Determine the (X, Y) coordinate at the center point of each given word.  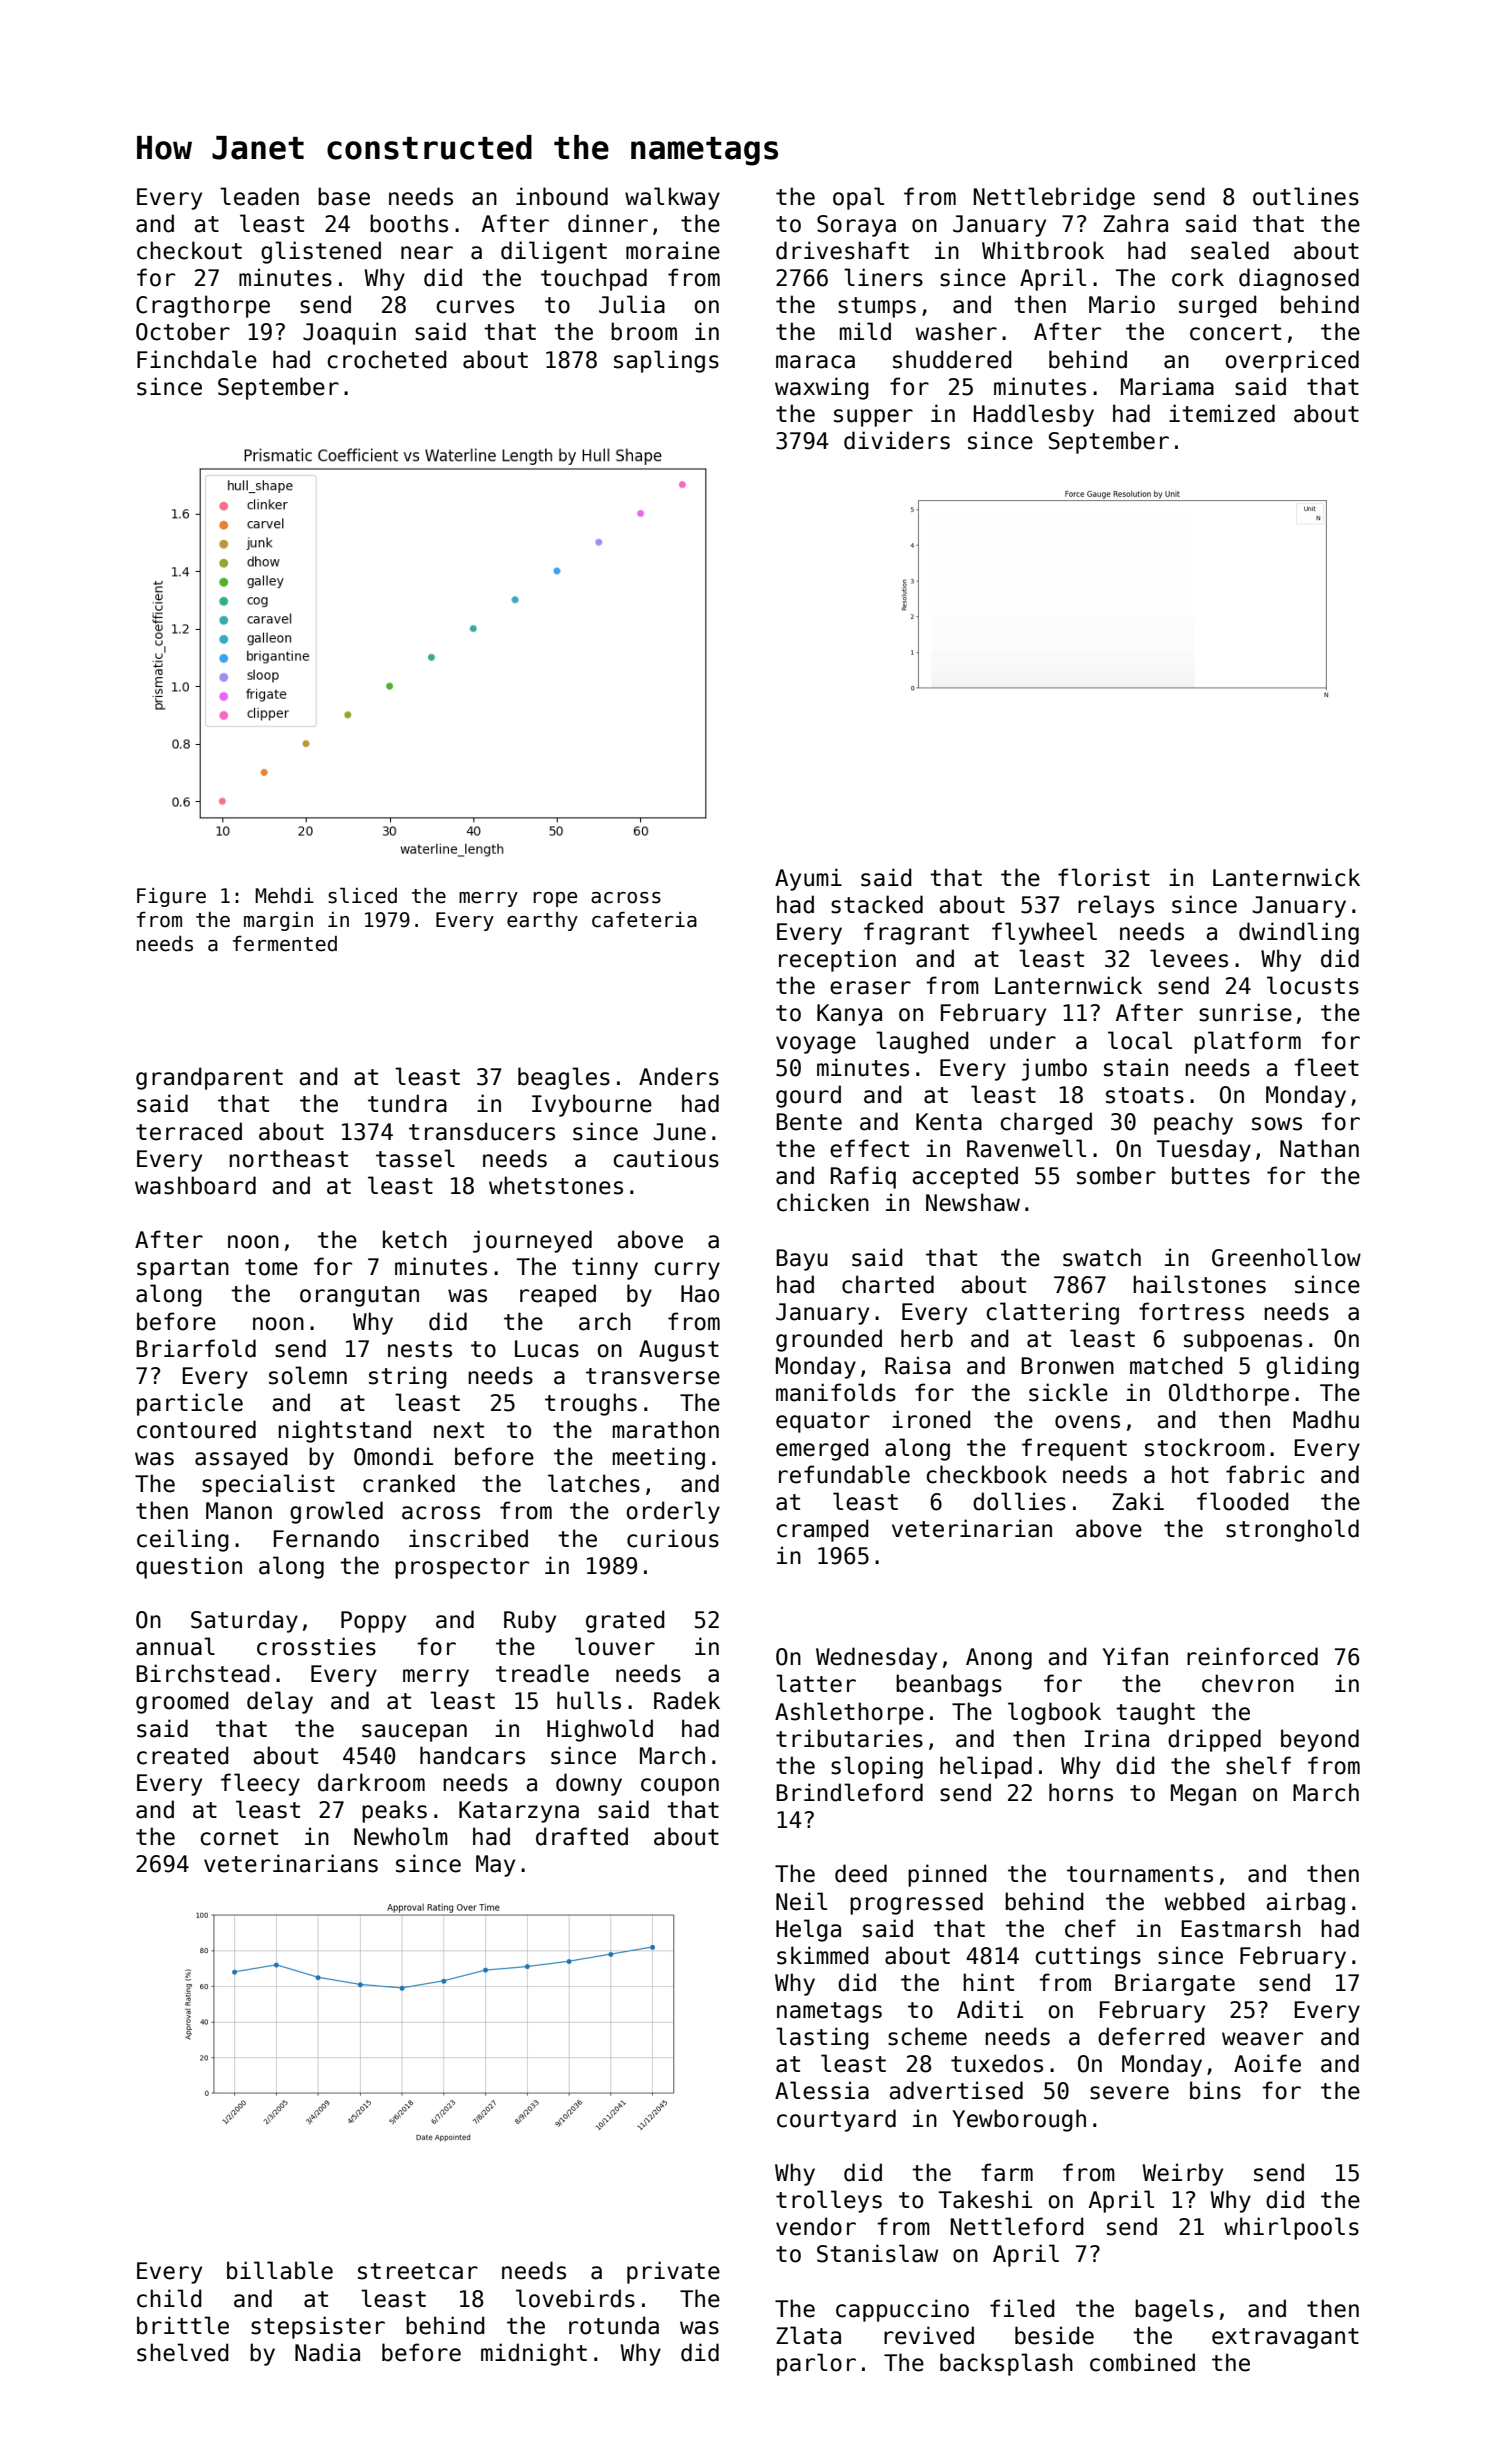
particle (190, 1404)
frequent (1074, 1449)
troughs (591, 1404)
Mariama (1167, 386)
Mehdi (284, 896)
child (169, 2298)
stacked (877, 904)
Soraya (856, 226)
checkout (189, 250)
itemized (1222, 413)
